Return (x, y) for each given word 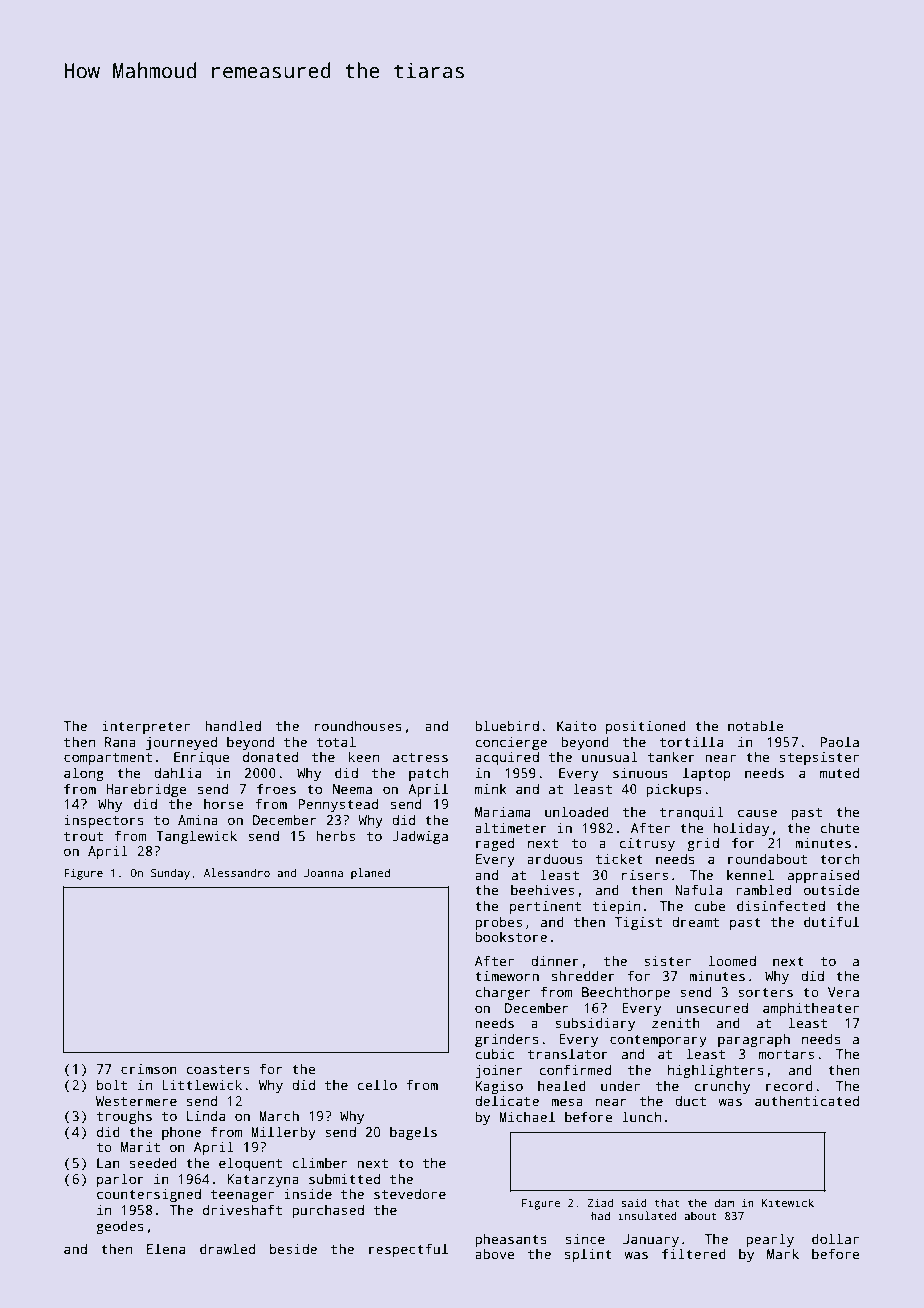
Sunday (170, 874)
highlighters (716, 1071)
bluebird (507, 725)
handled (233, 725)
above (495, 1253)
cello (377, 1084)
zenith (676, 1022)
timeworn (507, 975)
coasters (218, 1069)
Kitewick (788, 1202)
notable (756, 725)
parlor (120, 1180)
